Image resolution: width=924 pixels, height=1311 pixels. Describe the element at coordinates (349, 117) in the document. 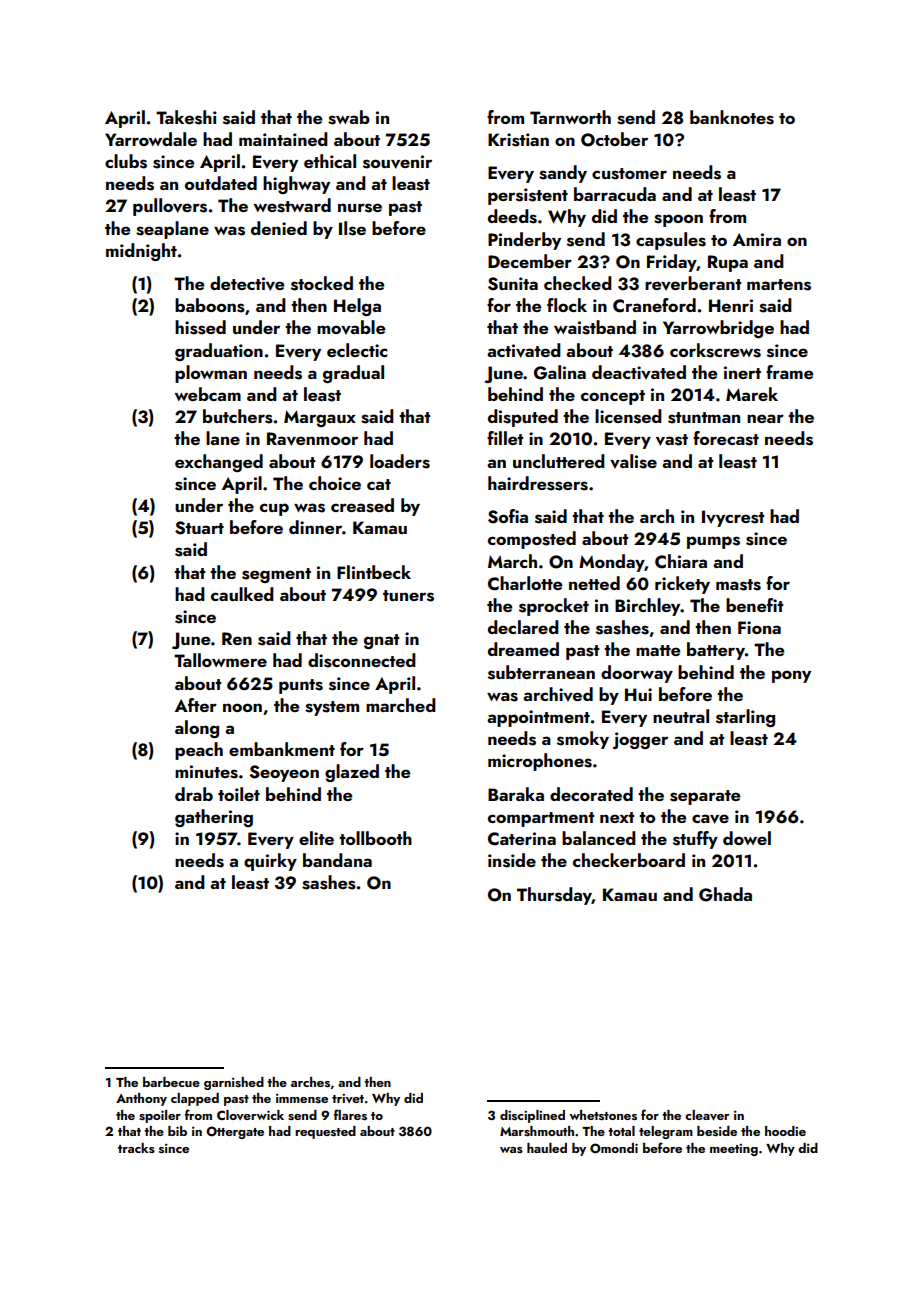

I see `swab` at that location.
